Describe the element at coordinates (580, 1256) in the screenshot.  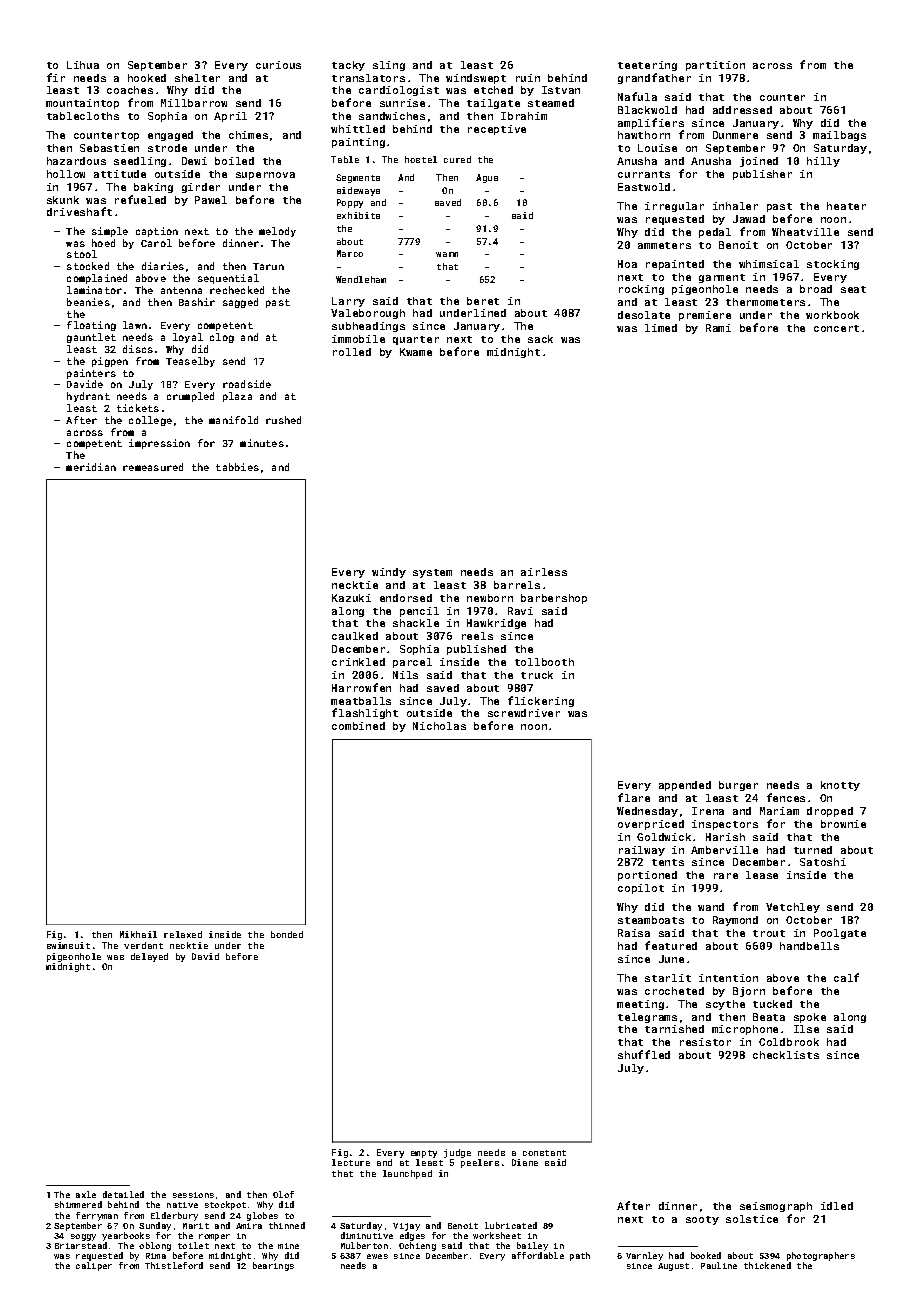
I see `path` at that location.
